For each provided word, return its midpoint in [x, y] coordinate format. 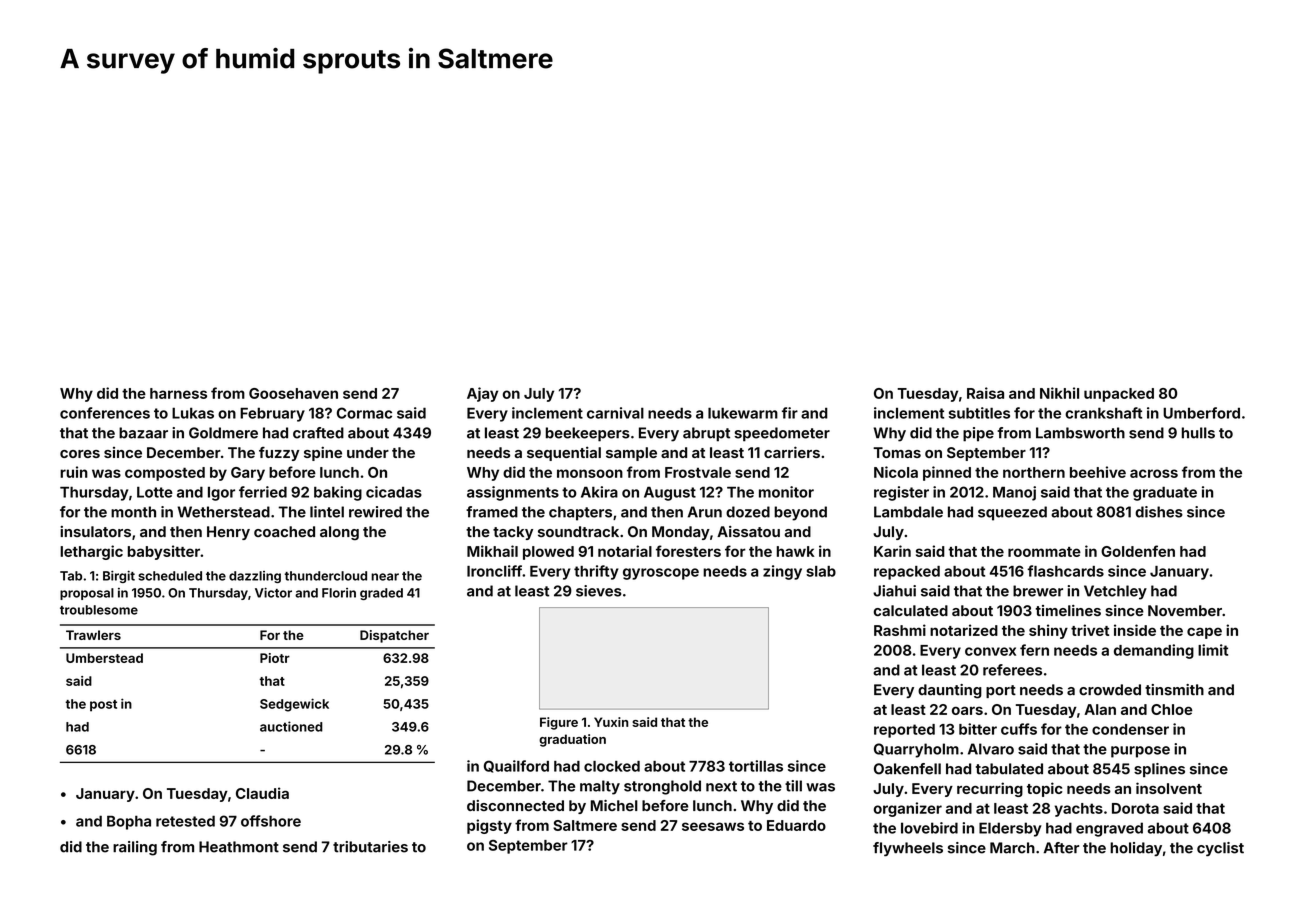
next [721, 786]
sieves [599, 591]
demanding [1154, 651]
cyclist [1220, 849]
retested [185, 821]
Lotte [155, 492]
